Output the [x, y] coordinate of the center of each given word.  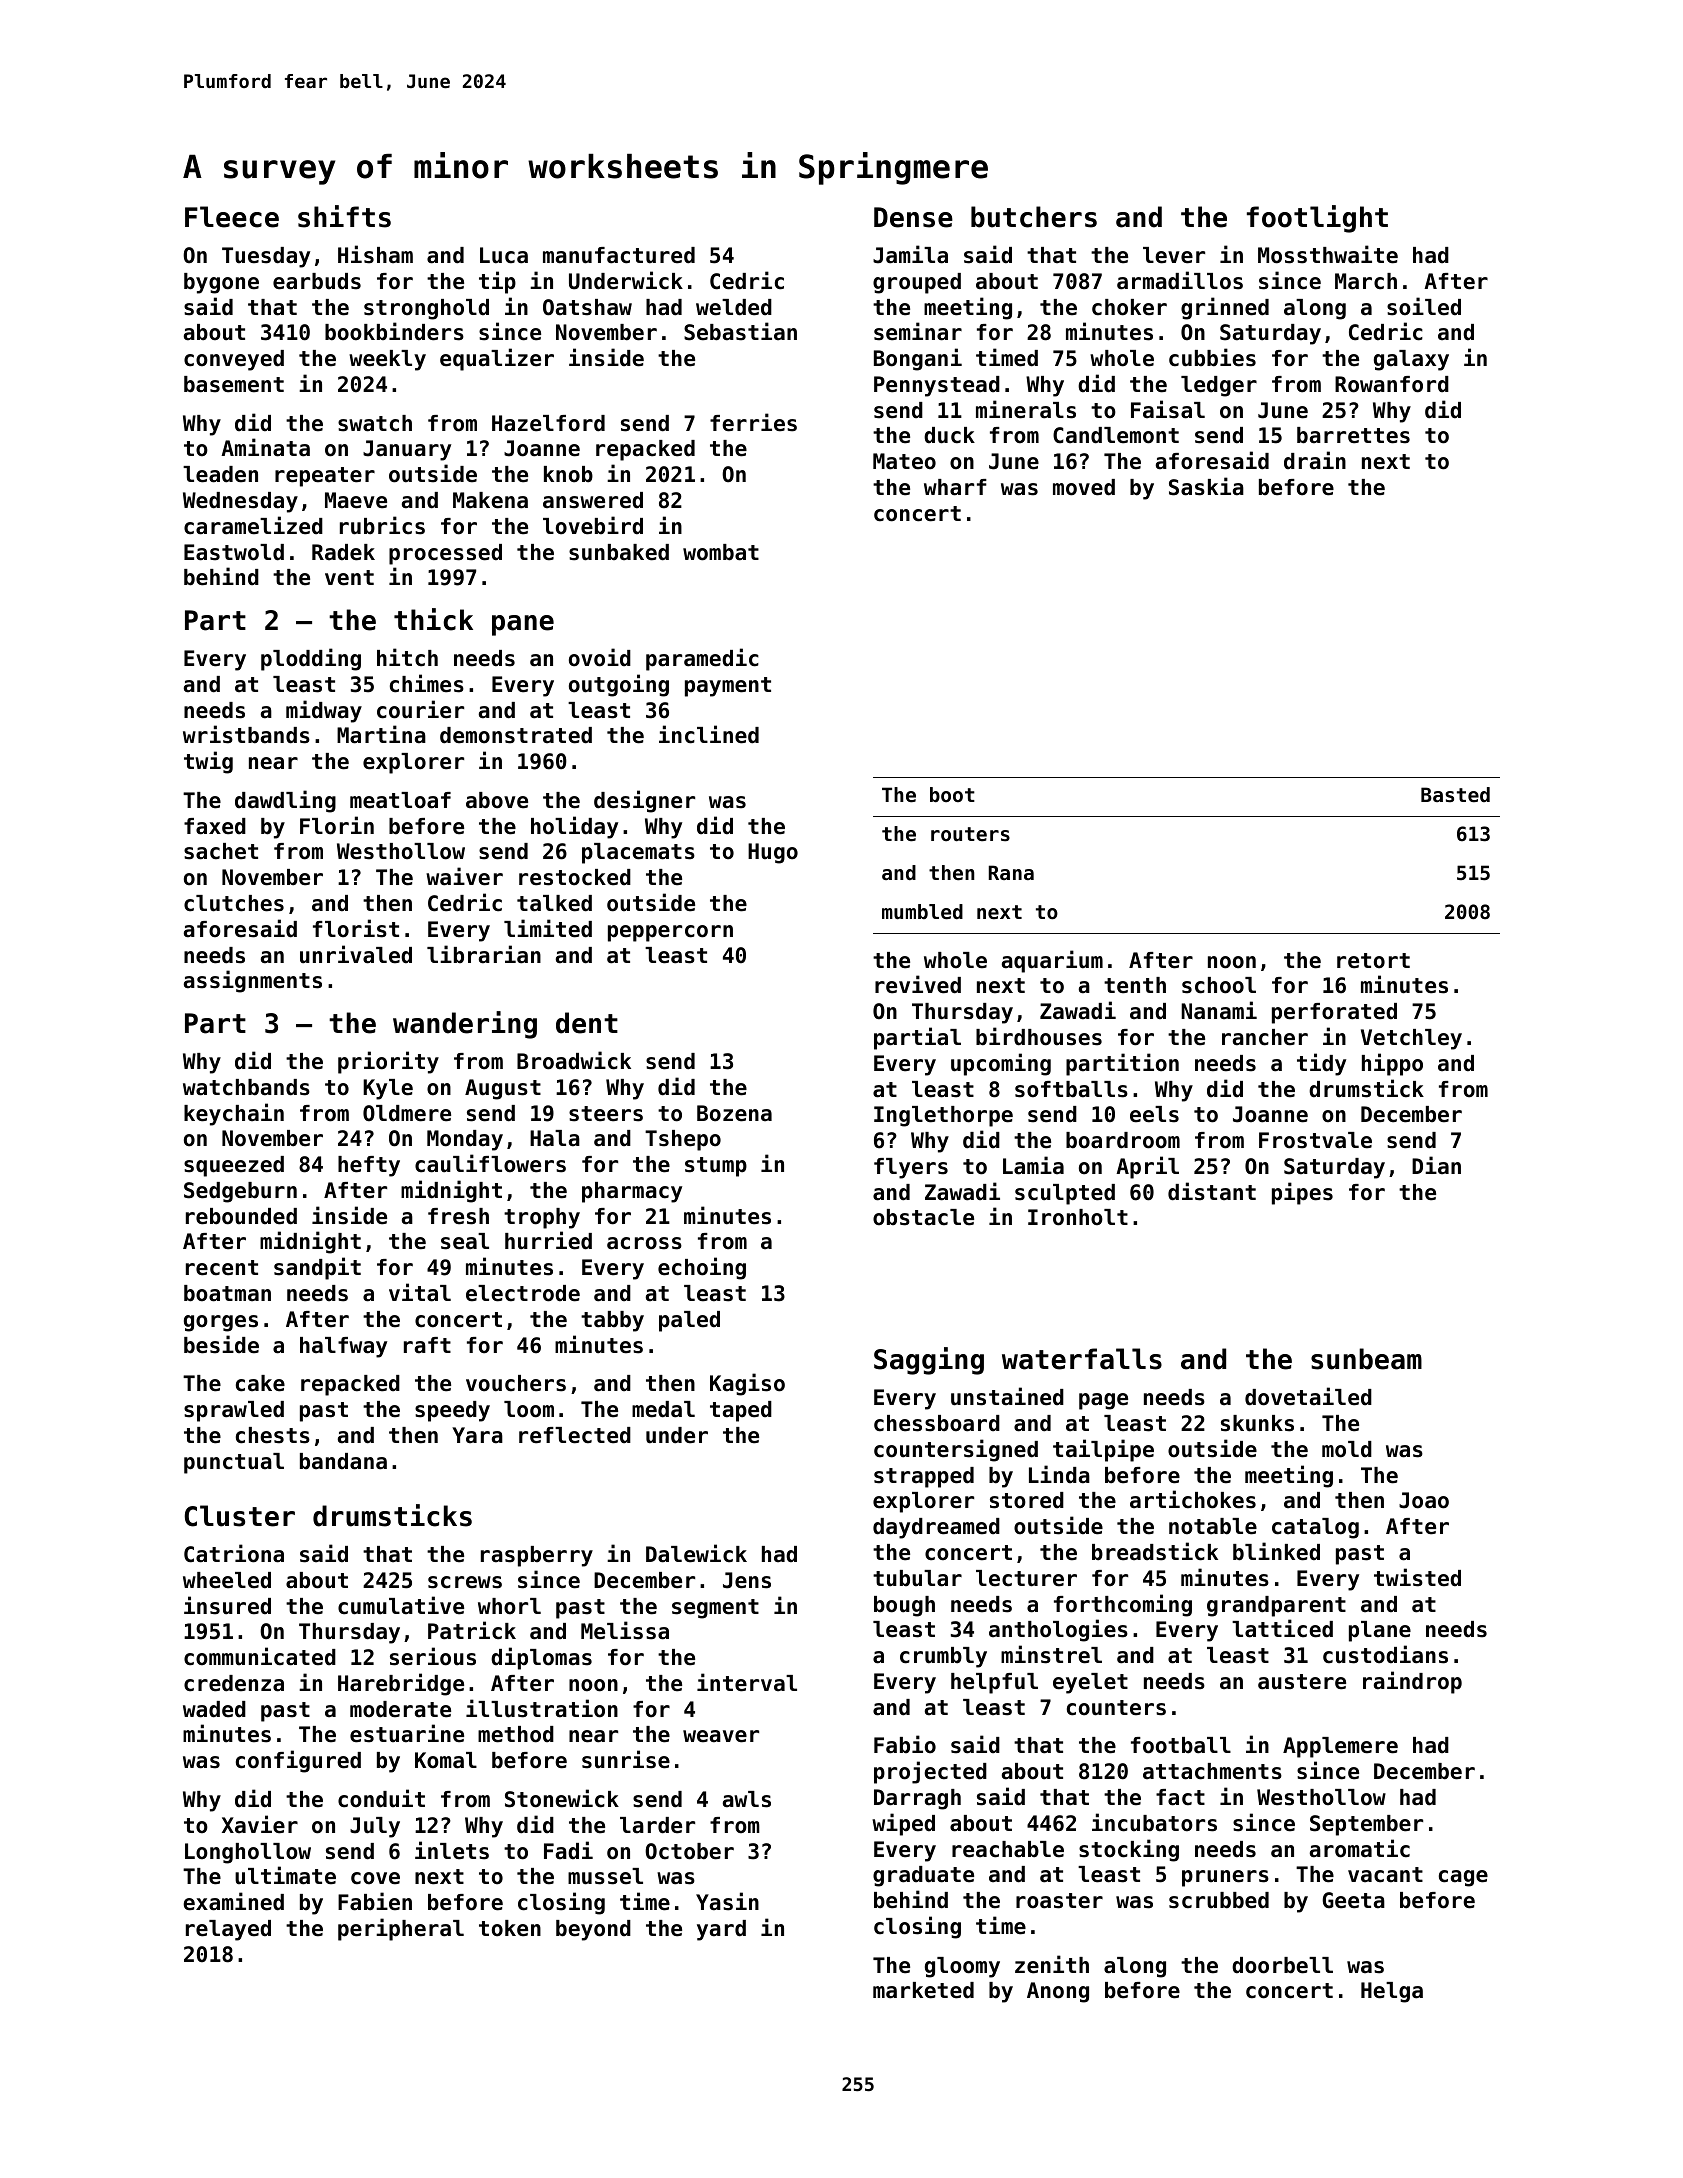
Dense [913, 217]
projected [930, 1772]
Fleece [232, 217]
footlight [1317, 219]
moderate [400, 1709]
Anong [1058, 1992]
